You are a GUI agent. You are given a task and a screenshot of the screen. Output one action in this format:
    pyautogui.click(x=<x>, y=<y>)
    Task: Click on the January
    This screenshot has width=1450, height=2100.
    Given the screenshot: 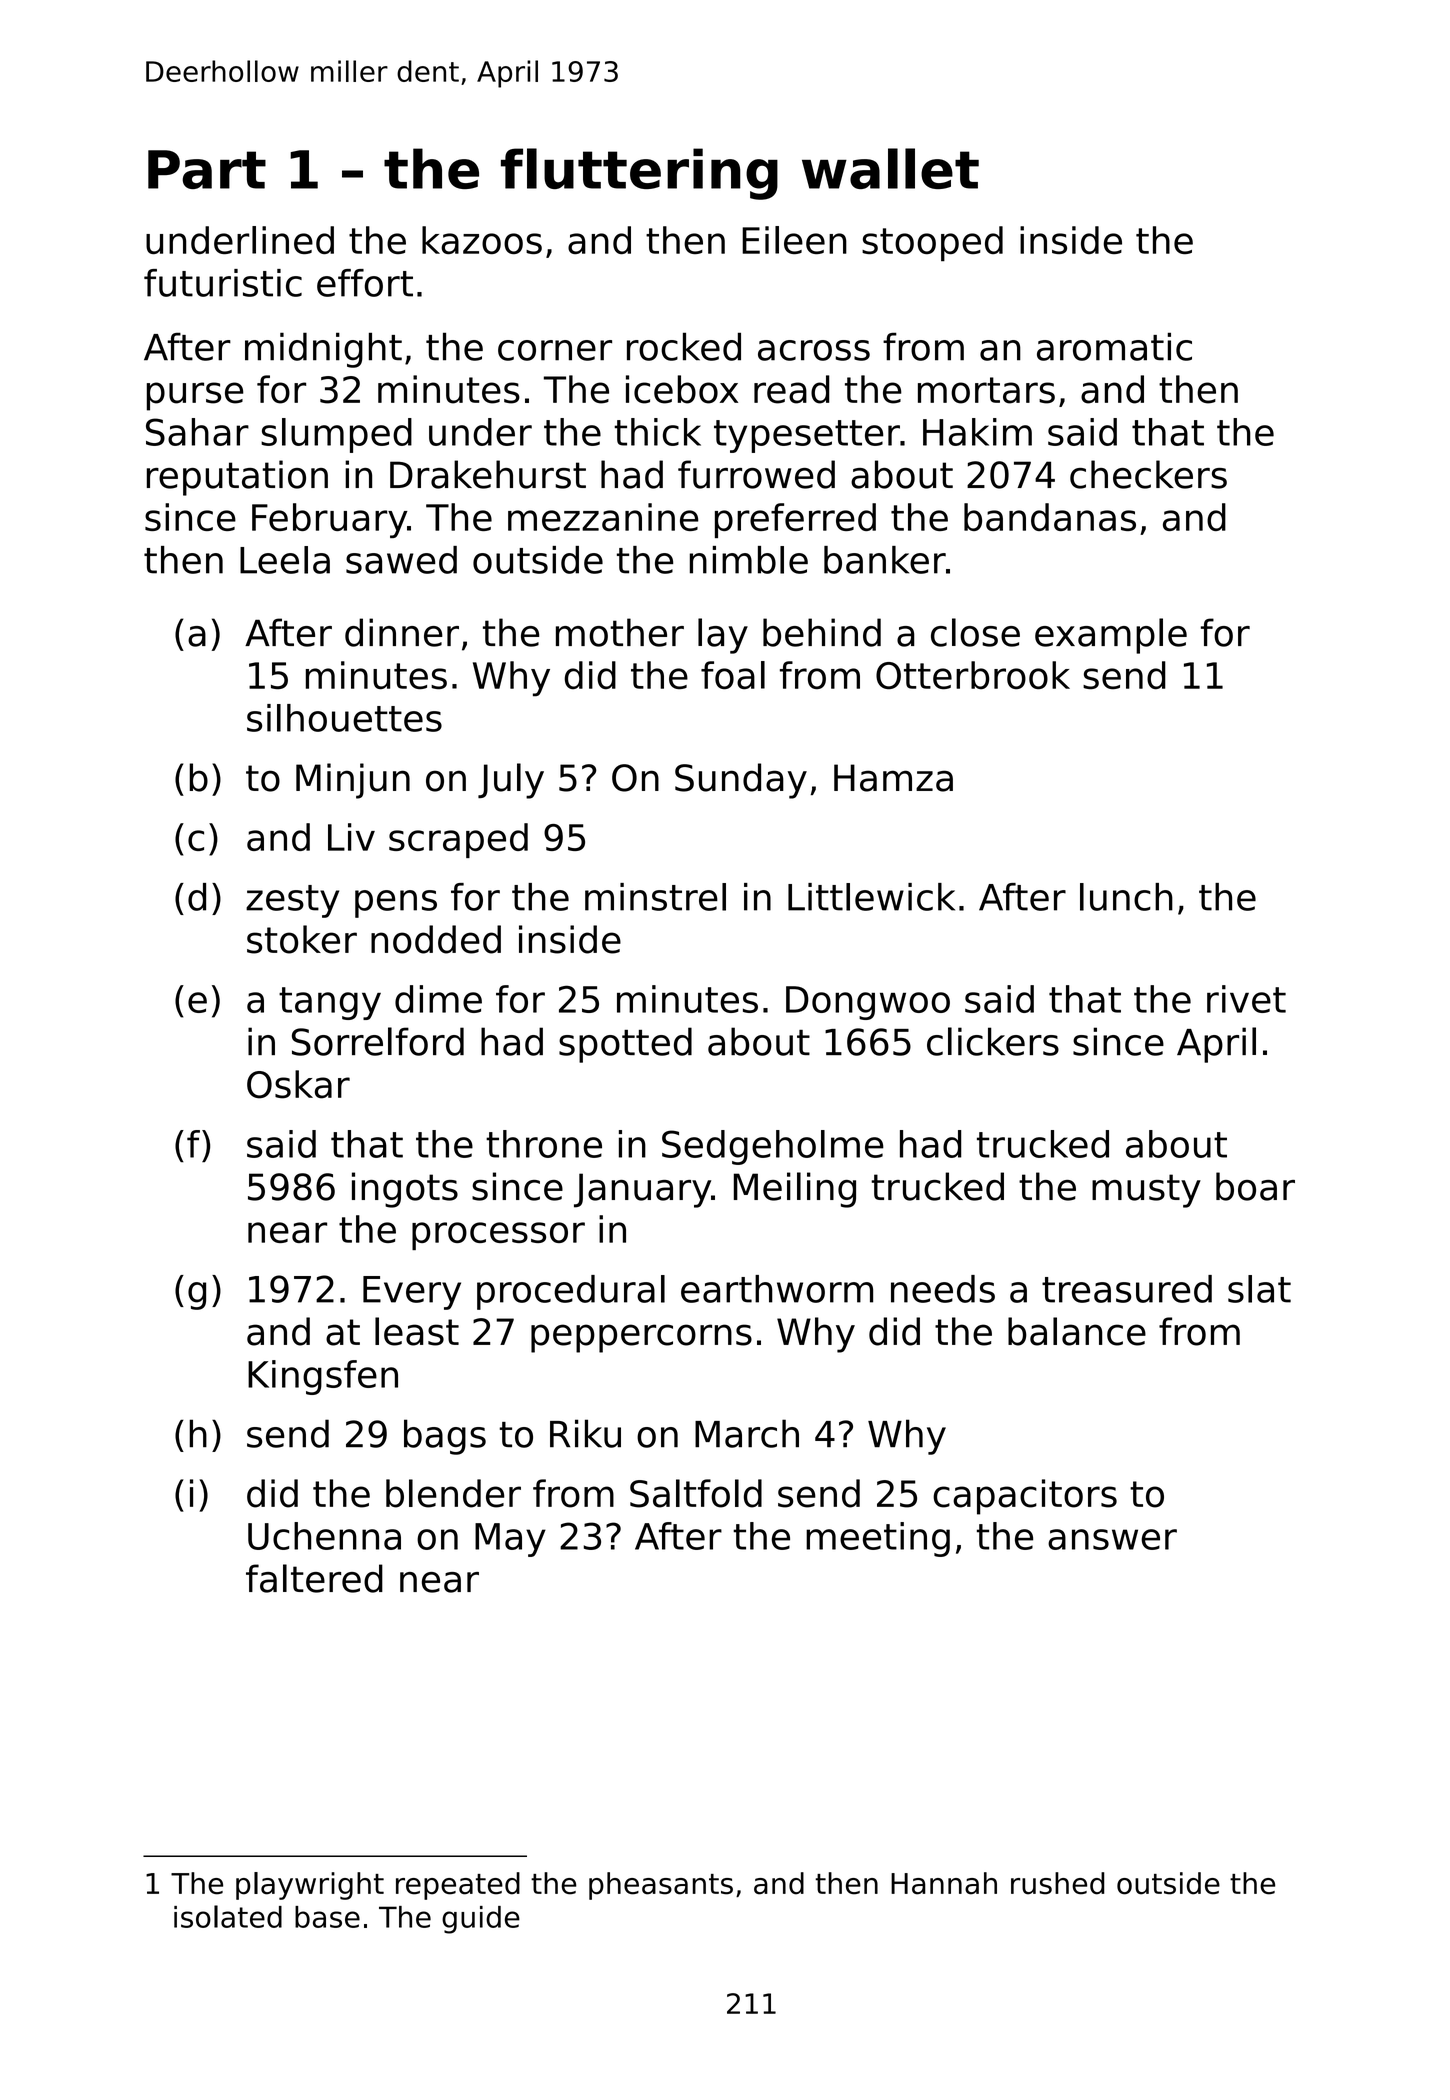 What is the action you would take?
    pyautogui.click(x=642, y=1190)
